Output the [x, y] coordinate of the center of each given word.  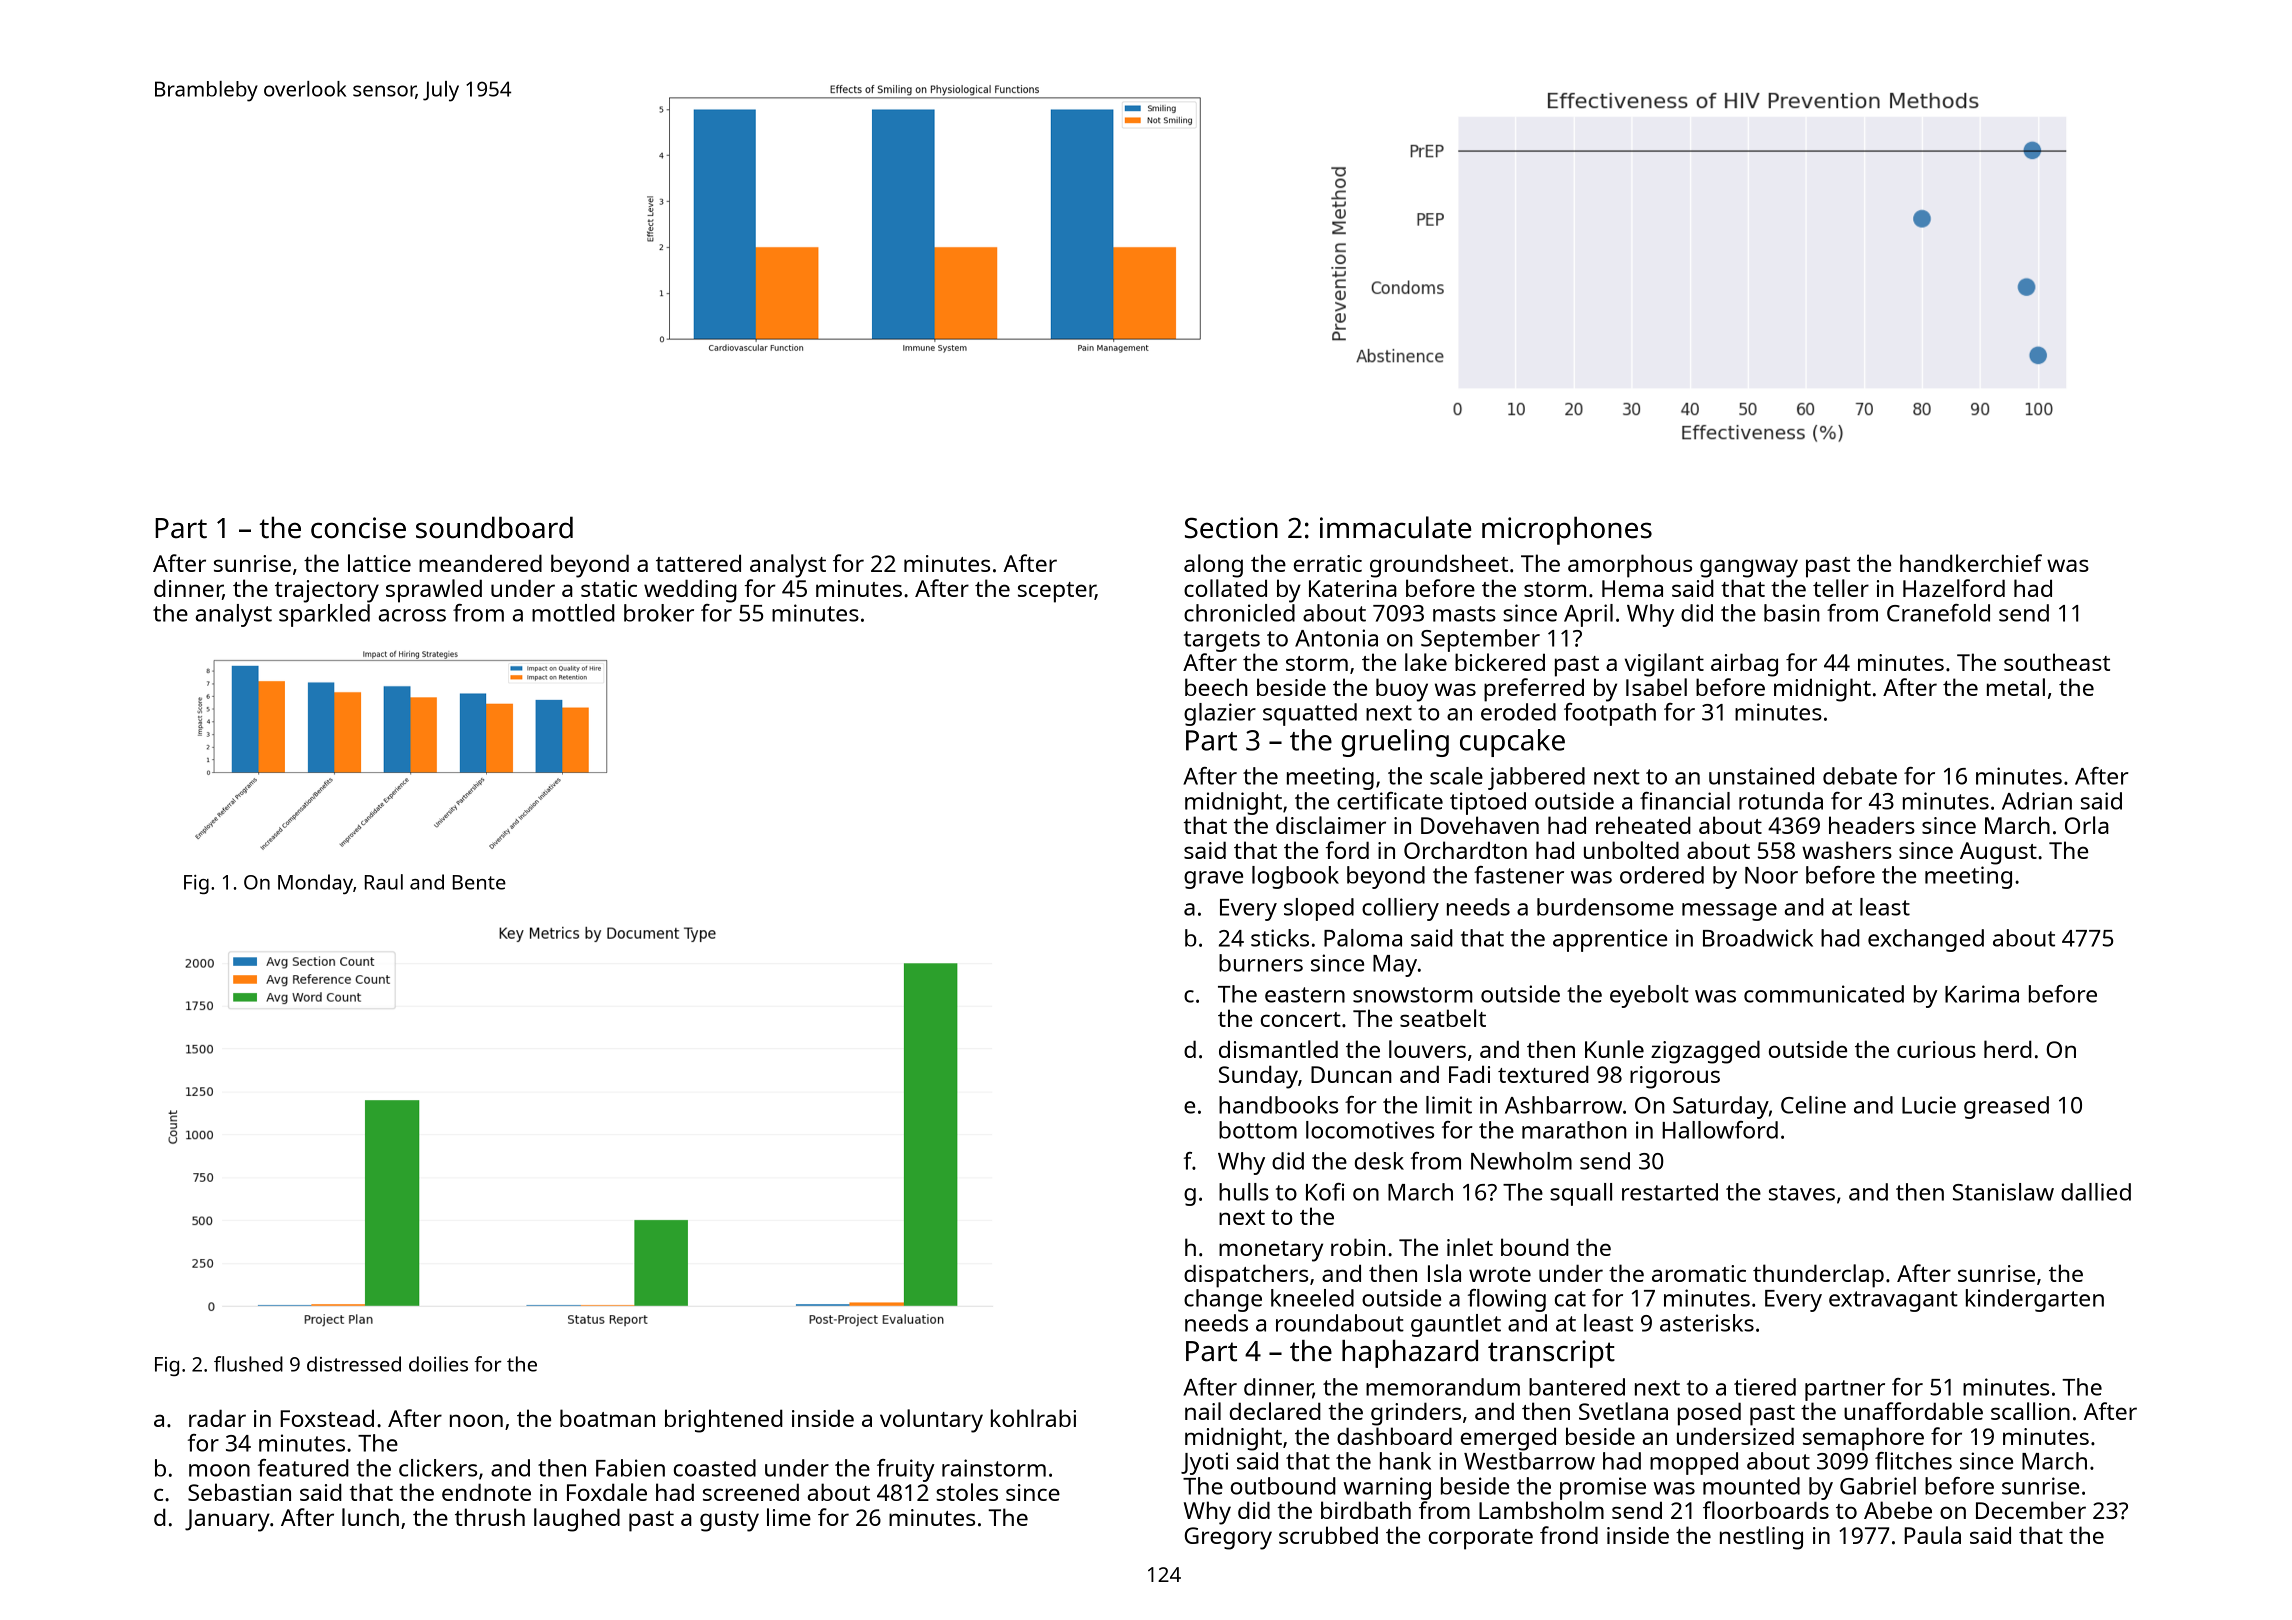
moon [219, 1470]
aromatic [1699, 1273]
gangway [1749, 568]
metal [2016, 687]
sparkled [324, 615]
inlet [1470, 1247]
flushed [248, 1364]
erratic [1328, 563]
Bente [479, 882]
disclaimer [1331, 825]
